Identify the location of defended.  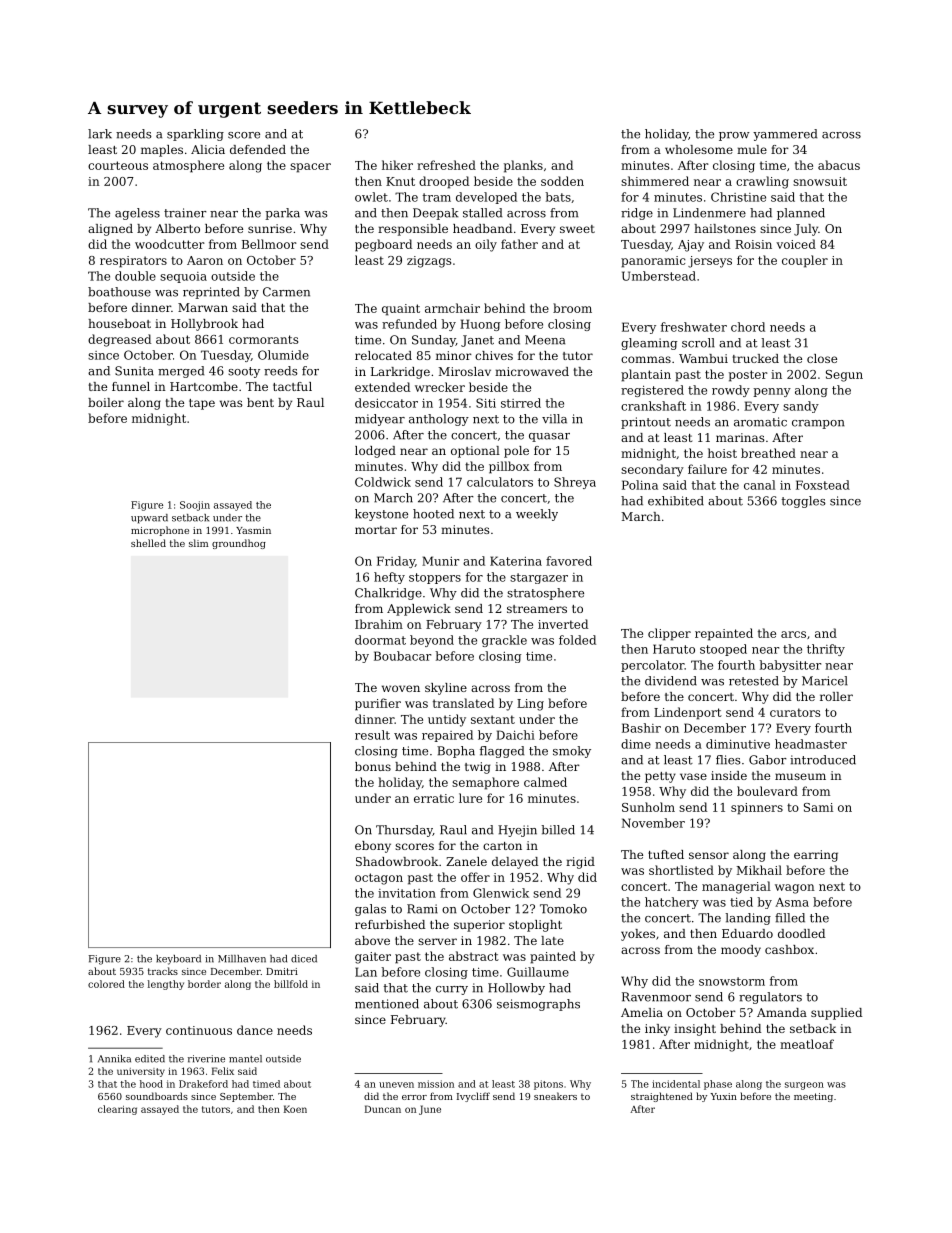
(258, 149).
